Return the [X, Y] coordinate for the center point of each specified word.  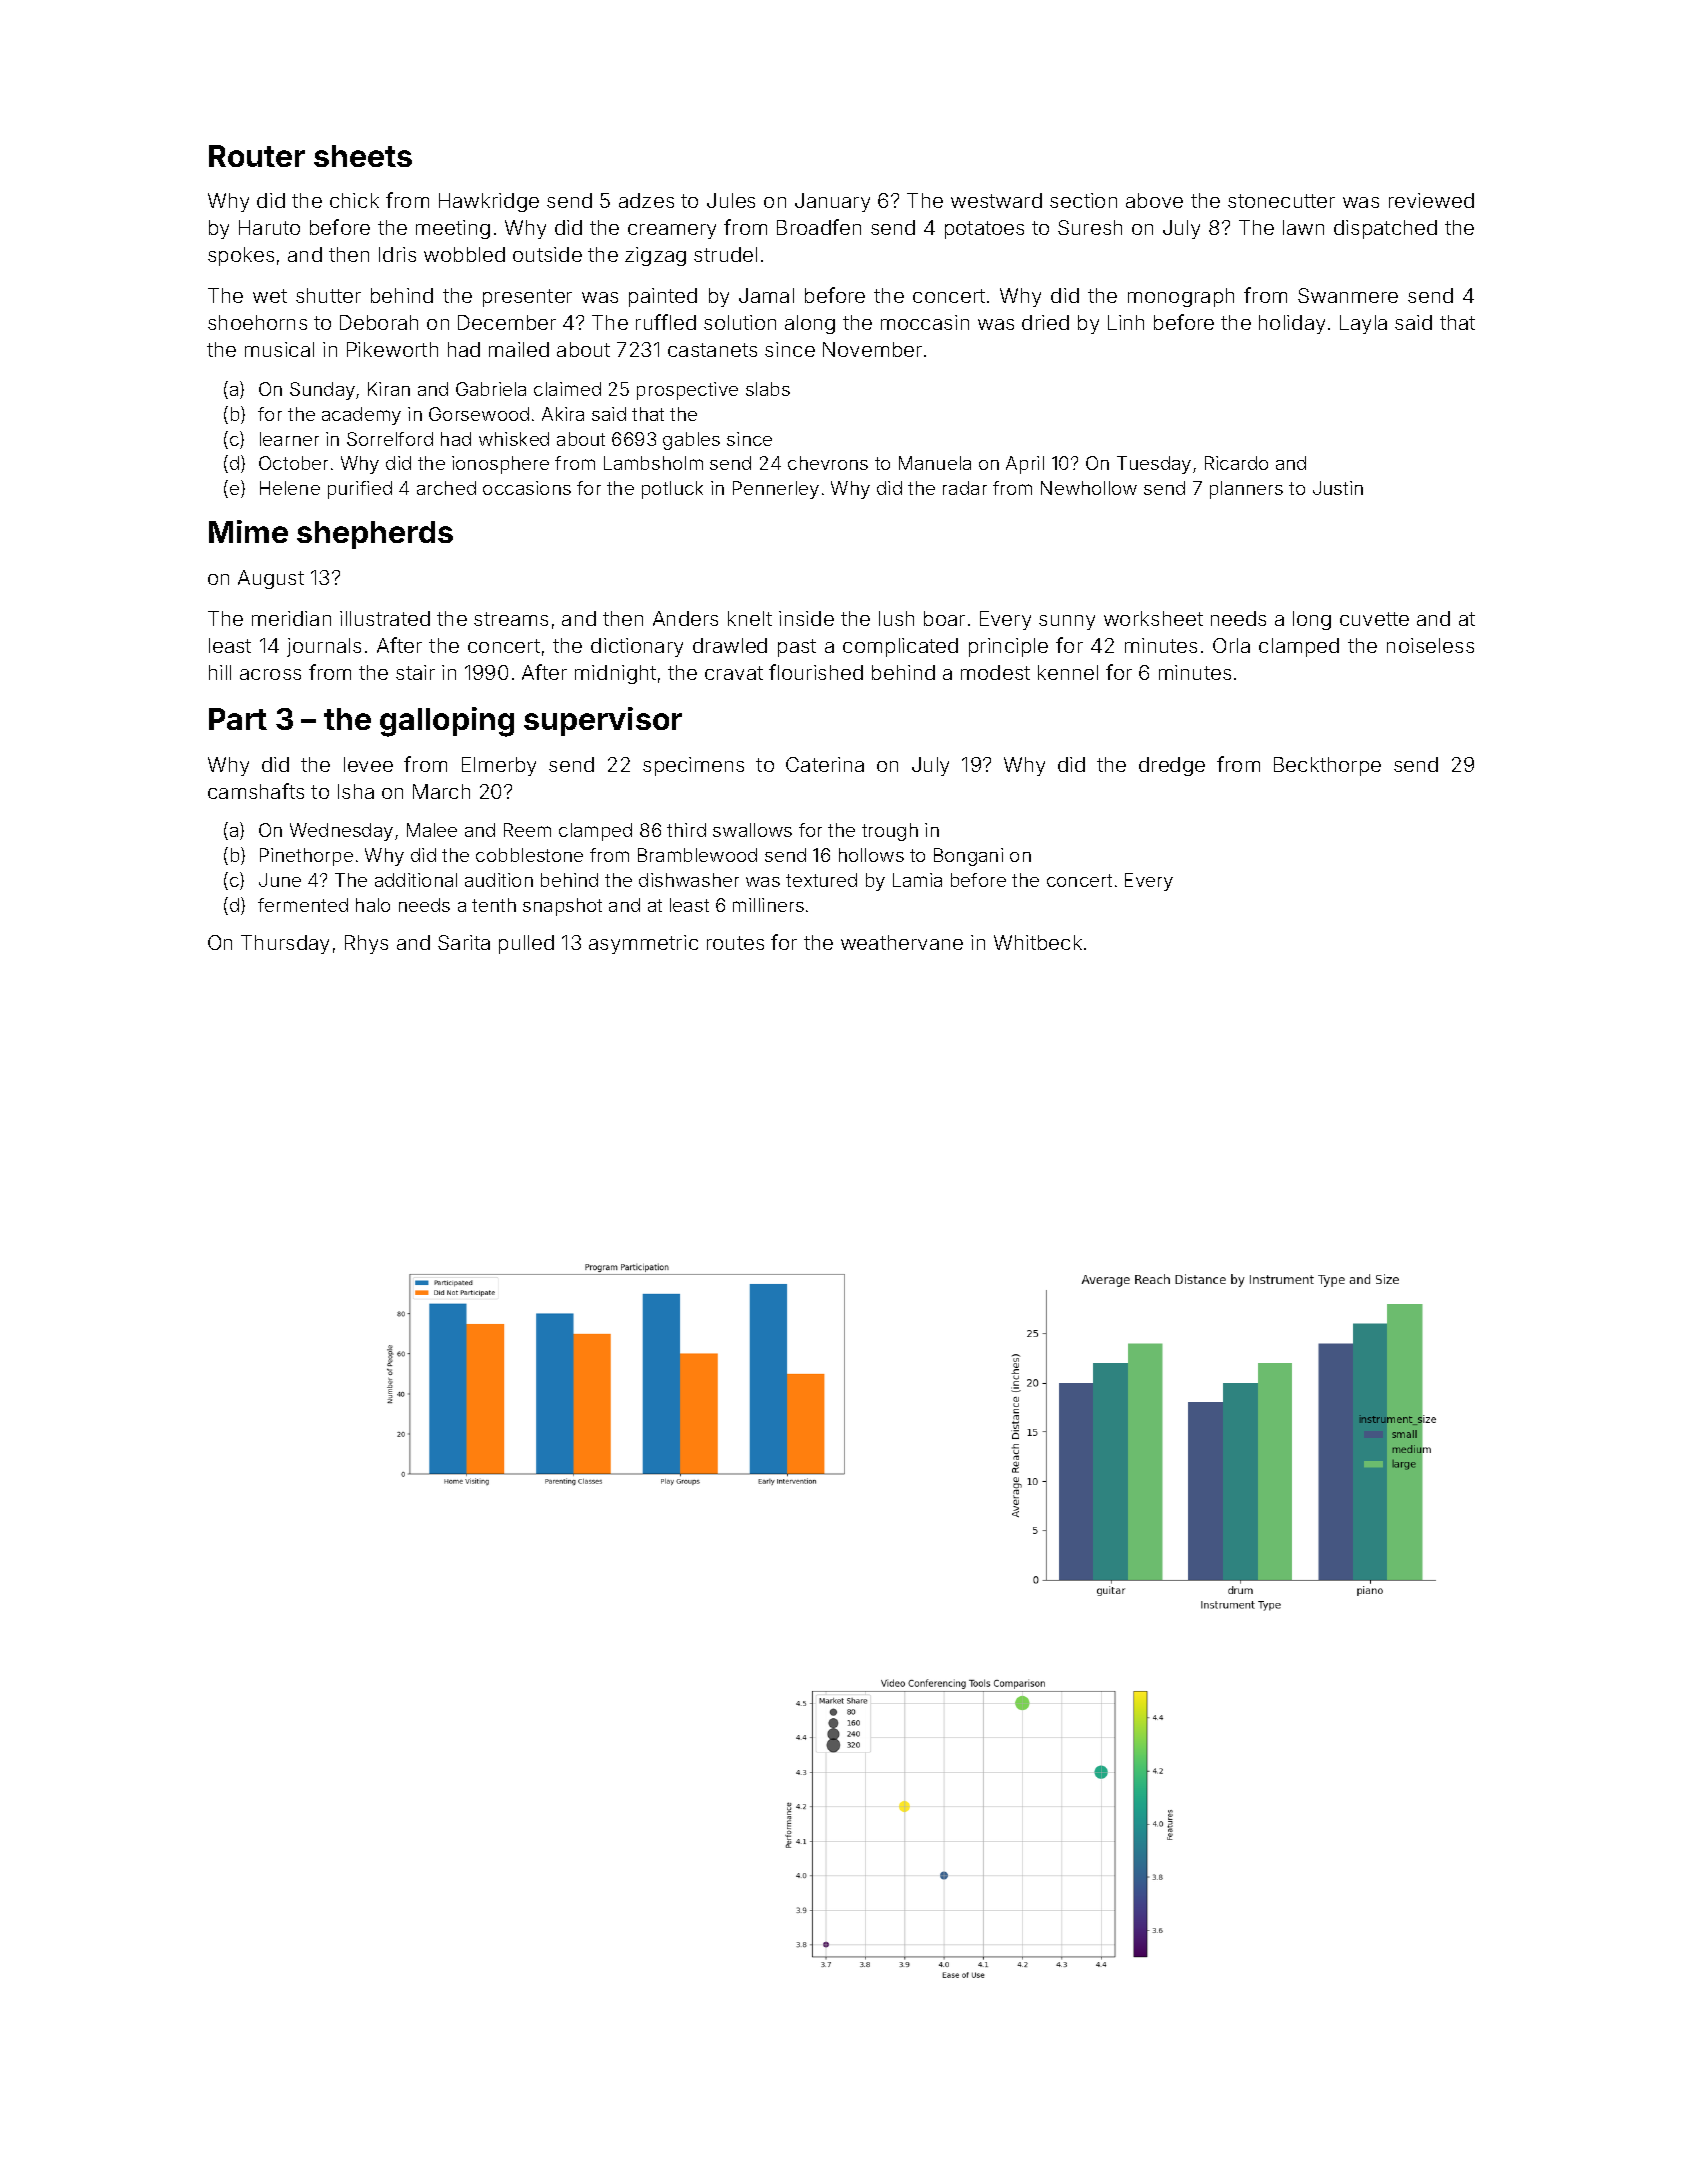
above [1154, 200]
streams [511, 619]
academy [361, 416]
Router [257, 156]
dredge [1172, 766]
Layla [1363, 324]
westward [996, 200]
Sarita [464, 942]
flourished [816, 672]
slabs [768, 389]
